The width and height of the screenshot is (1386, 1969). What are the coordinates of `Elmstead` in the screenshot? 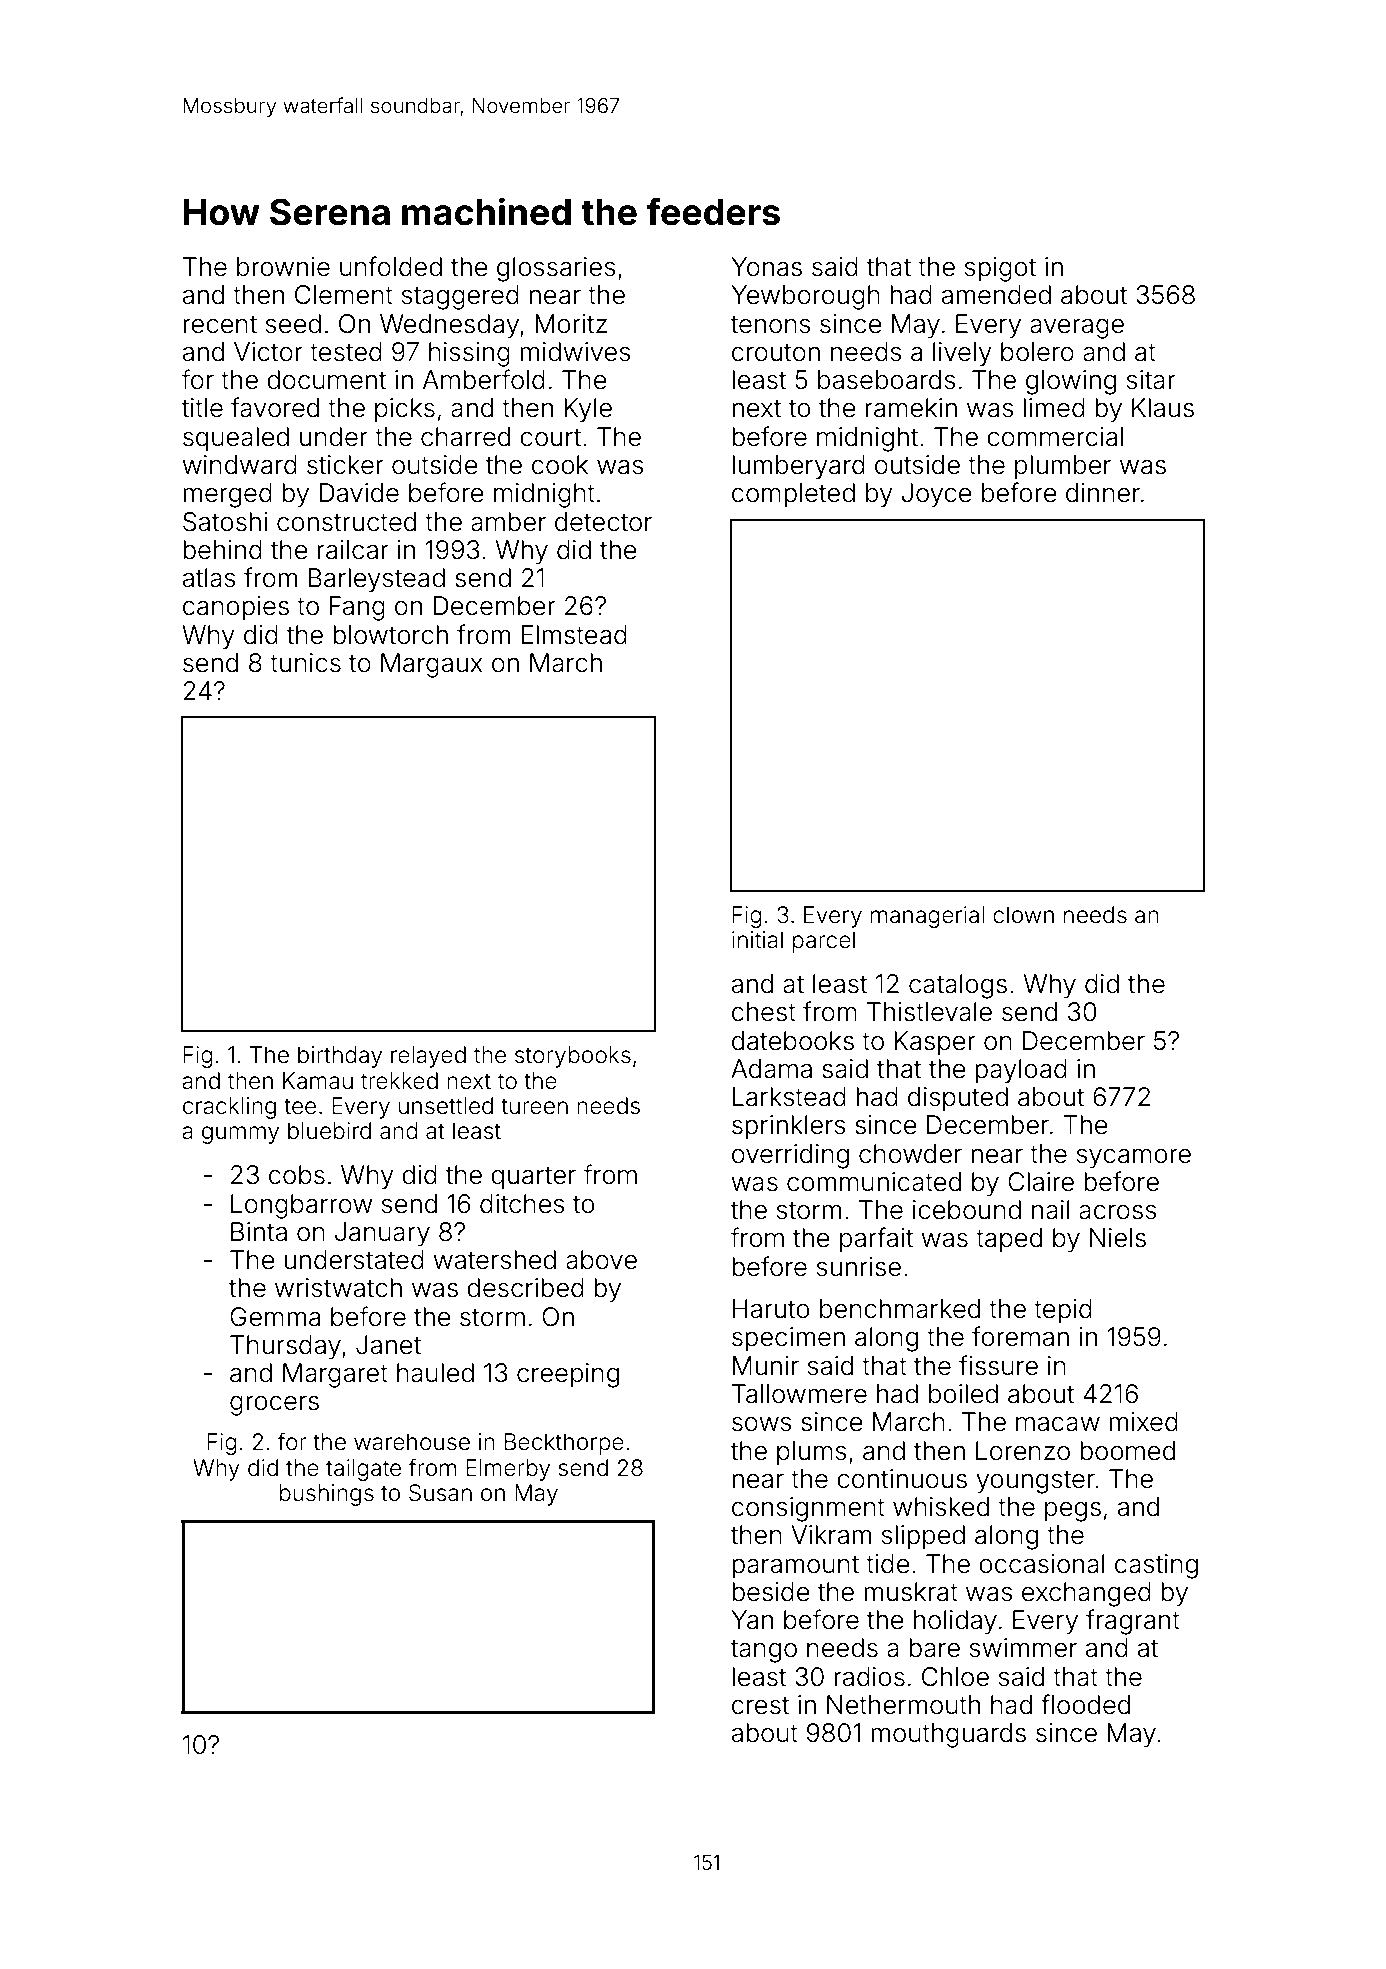 It's located at (574, 635).
